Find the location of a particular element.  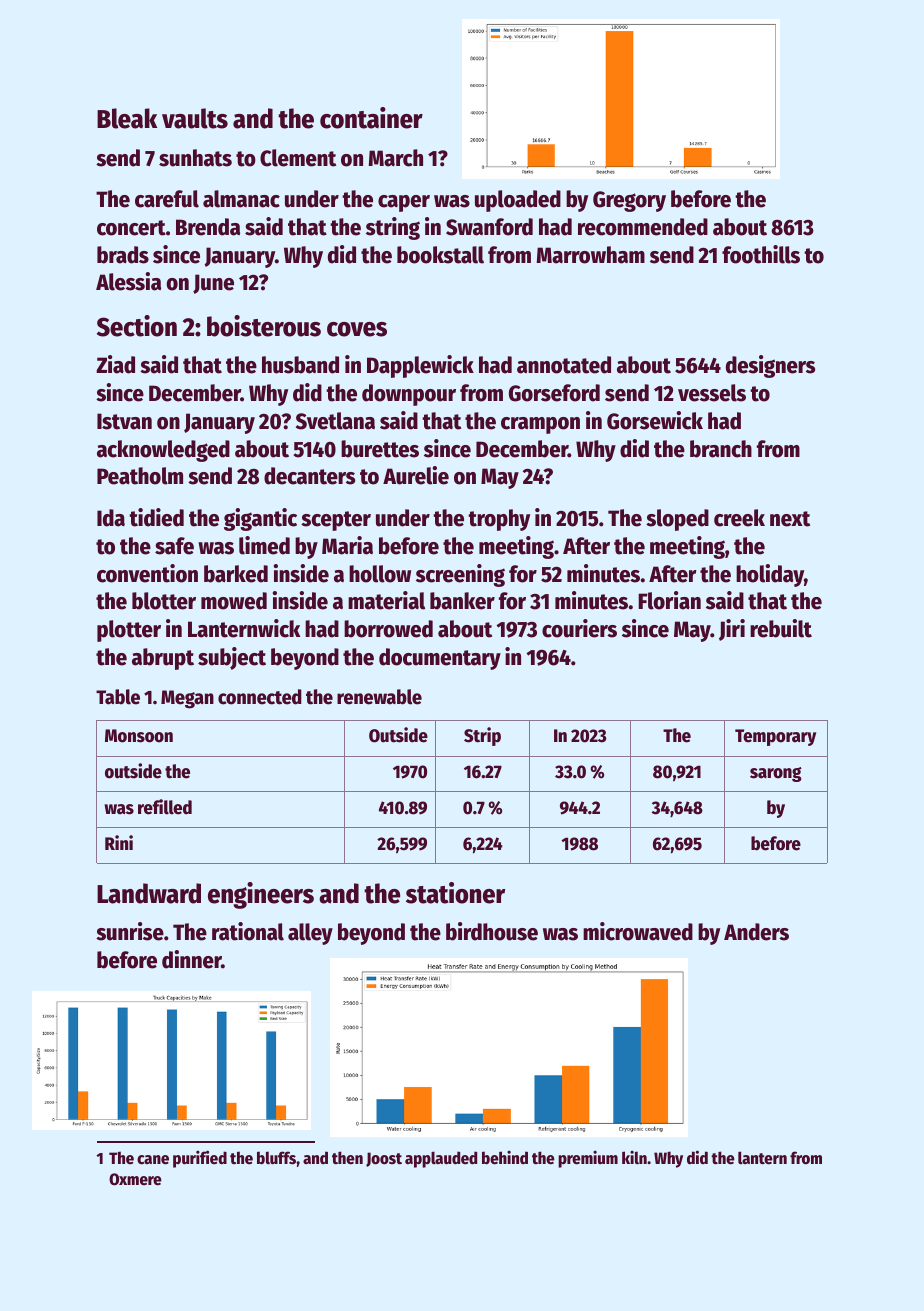

holiday is located at coordinates (770, 575).
